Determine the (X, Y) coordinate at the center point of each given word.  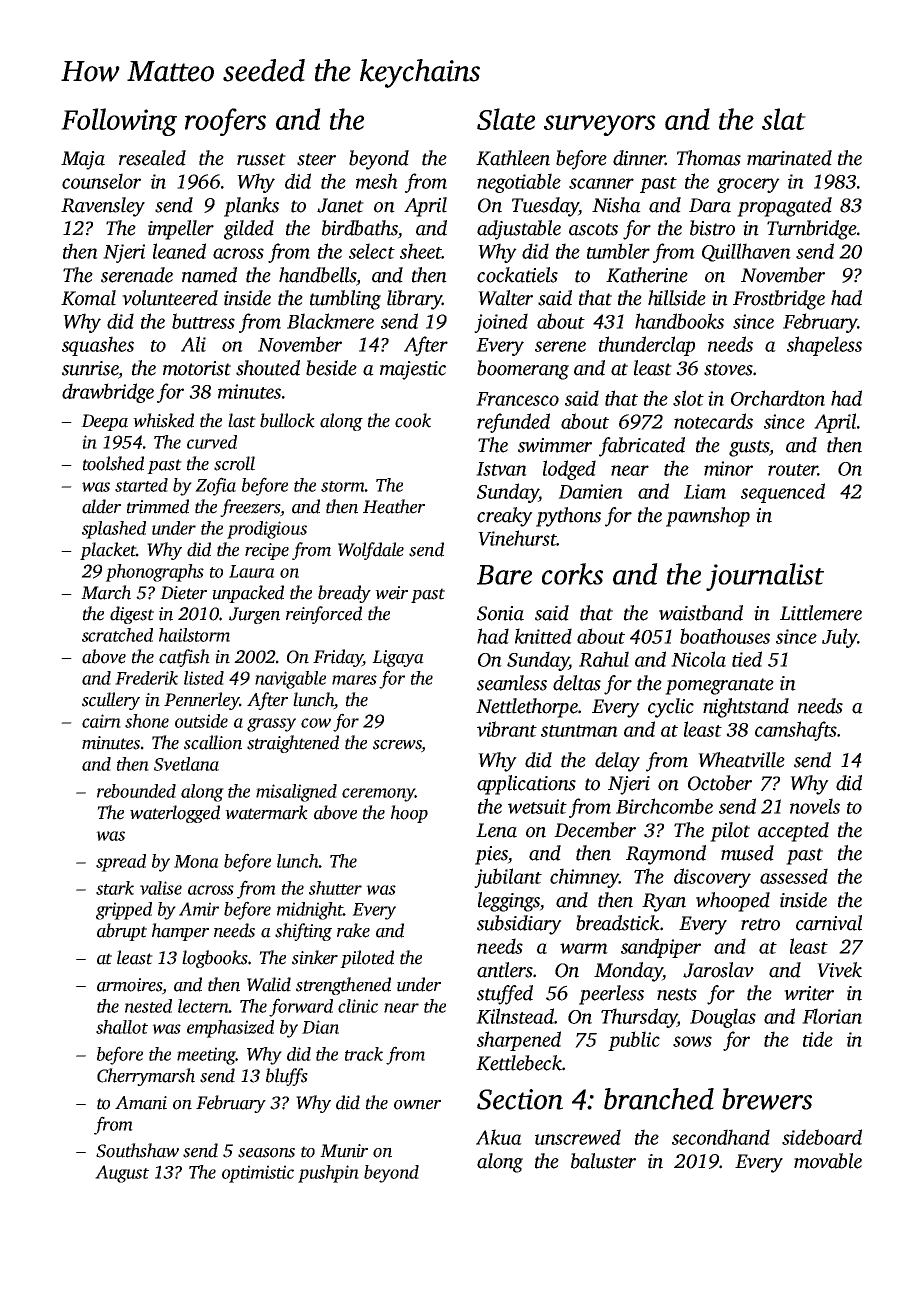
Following (119, 122)
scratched (117, 635)
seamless (512, 683)
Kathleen (513, 158)
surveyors (600, 125)
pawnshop (708, 517)
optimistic (258, 1174)
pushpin (328, 1174)
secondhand (721, 1137)
